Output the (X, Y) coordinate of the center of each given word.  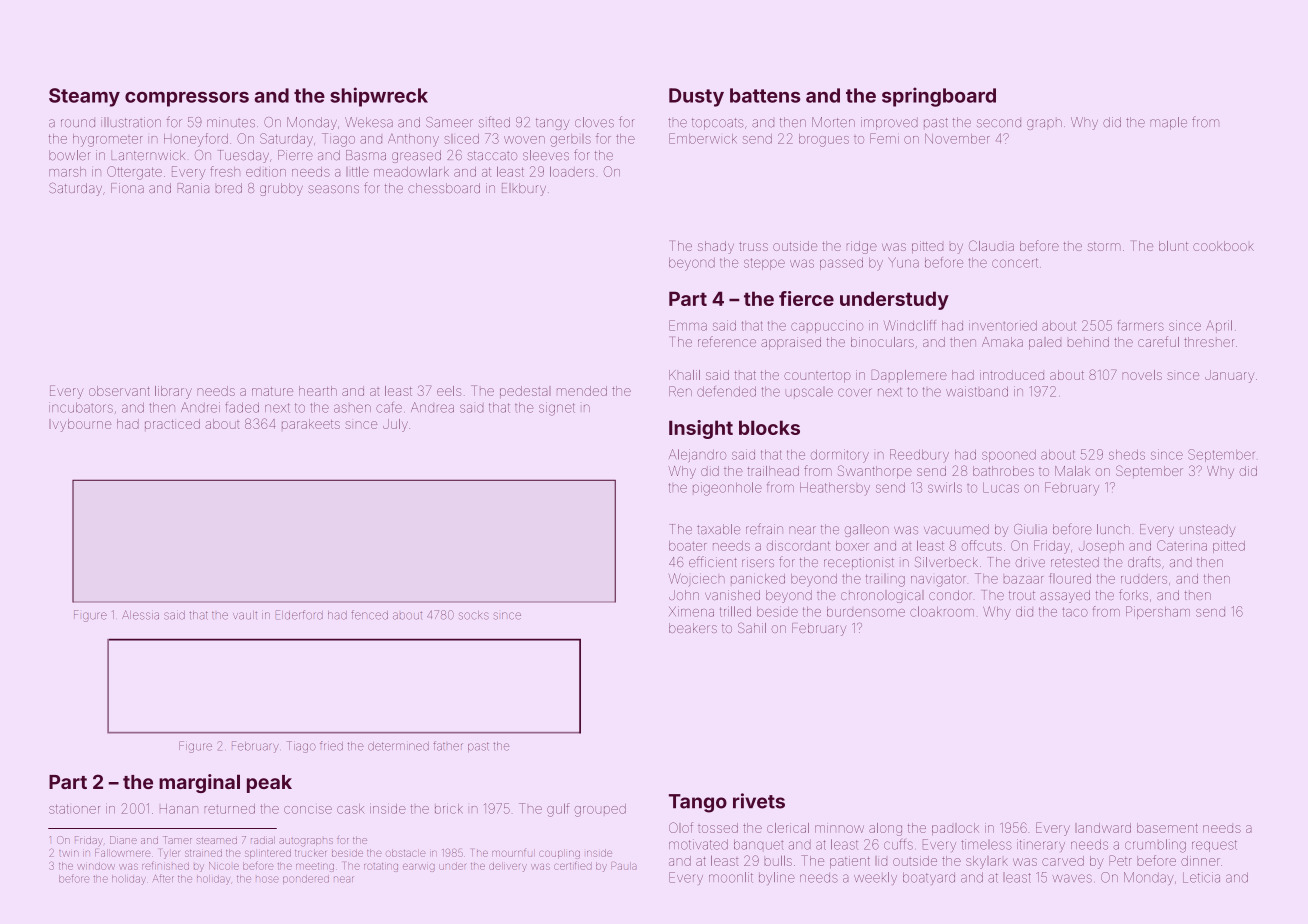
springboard (939, 97)
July (395, 425)
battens (765, 95)
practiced (172, 424)
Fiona (127, 188)
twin (69, 853)
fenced (369, 615)
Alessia (140, 615)
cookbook (1223, 246)
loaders (572, 172)
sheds (1127, 455)
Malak (1072, 471)
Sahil (752, 627)
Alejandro (697, 455)
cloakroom (942, 611)
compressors (187, 99)
